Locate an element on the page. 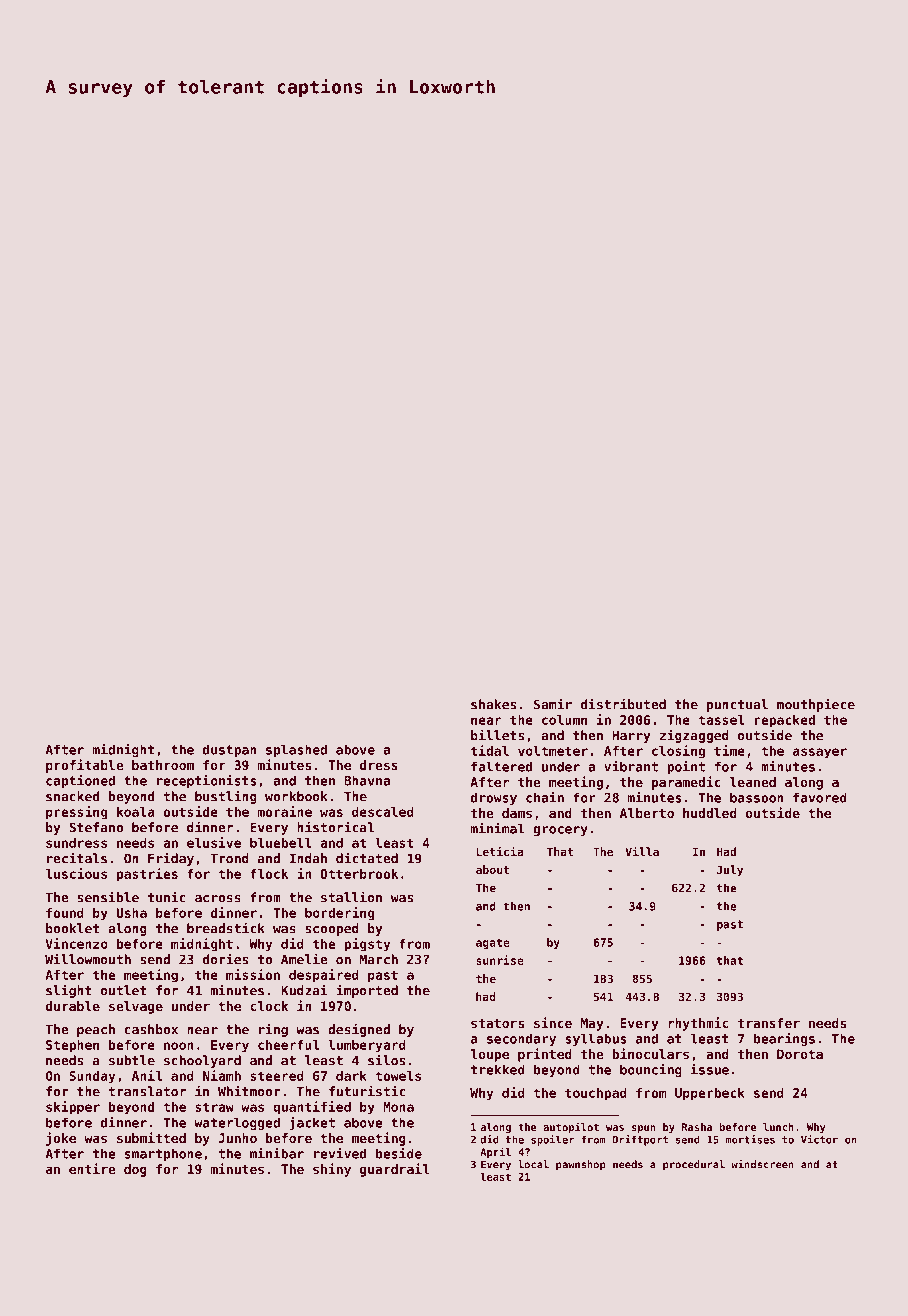  dark is located at coordinates (351, 1076).
